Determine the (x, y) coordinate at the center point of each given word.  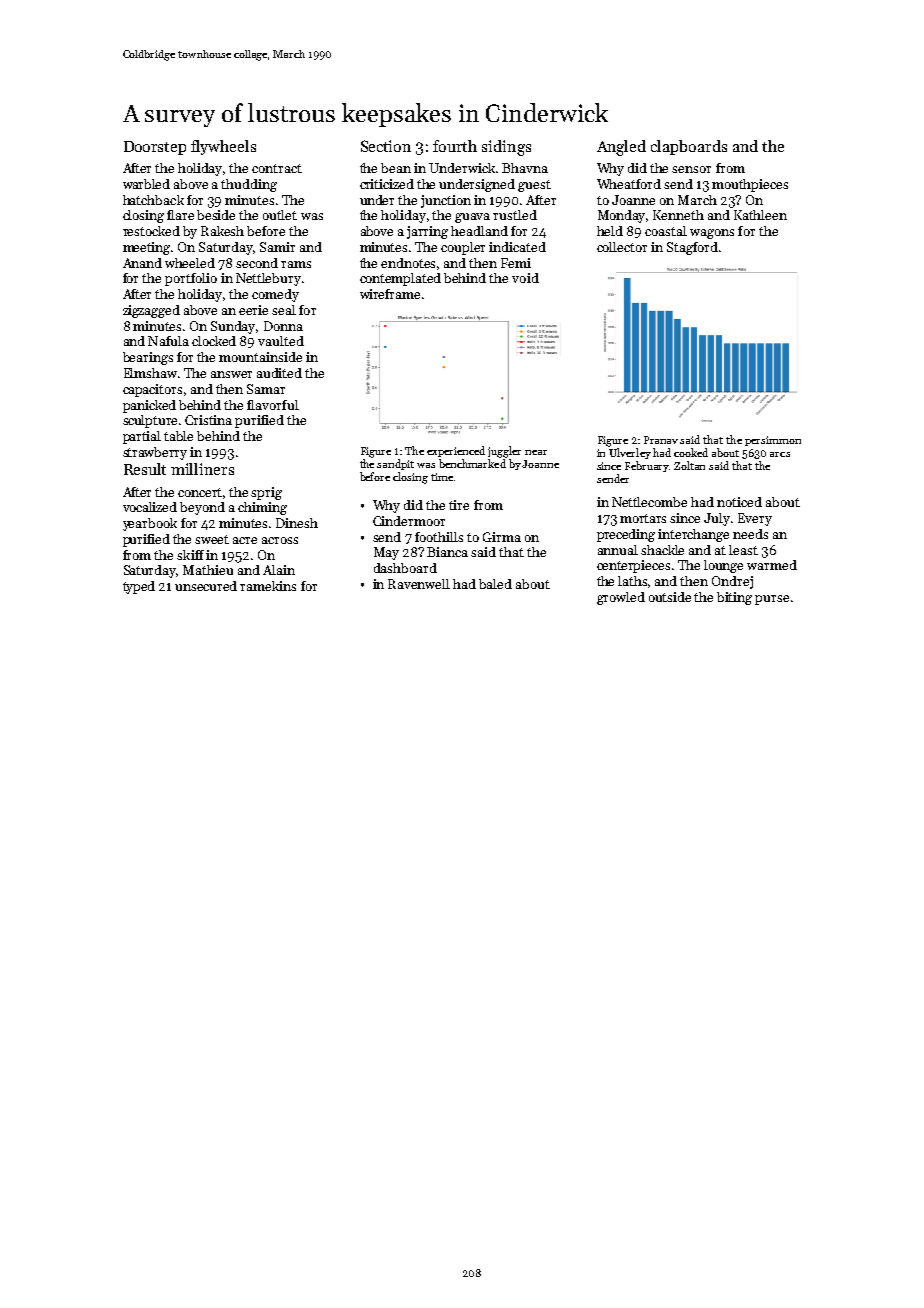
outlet (280, 215)
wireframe (390, 294)
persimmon (773, 441)
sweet (212, 539)
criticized (387, 184)
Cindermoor (409, 521)
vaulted (281, 341)
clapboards (689, 147)
